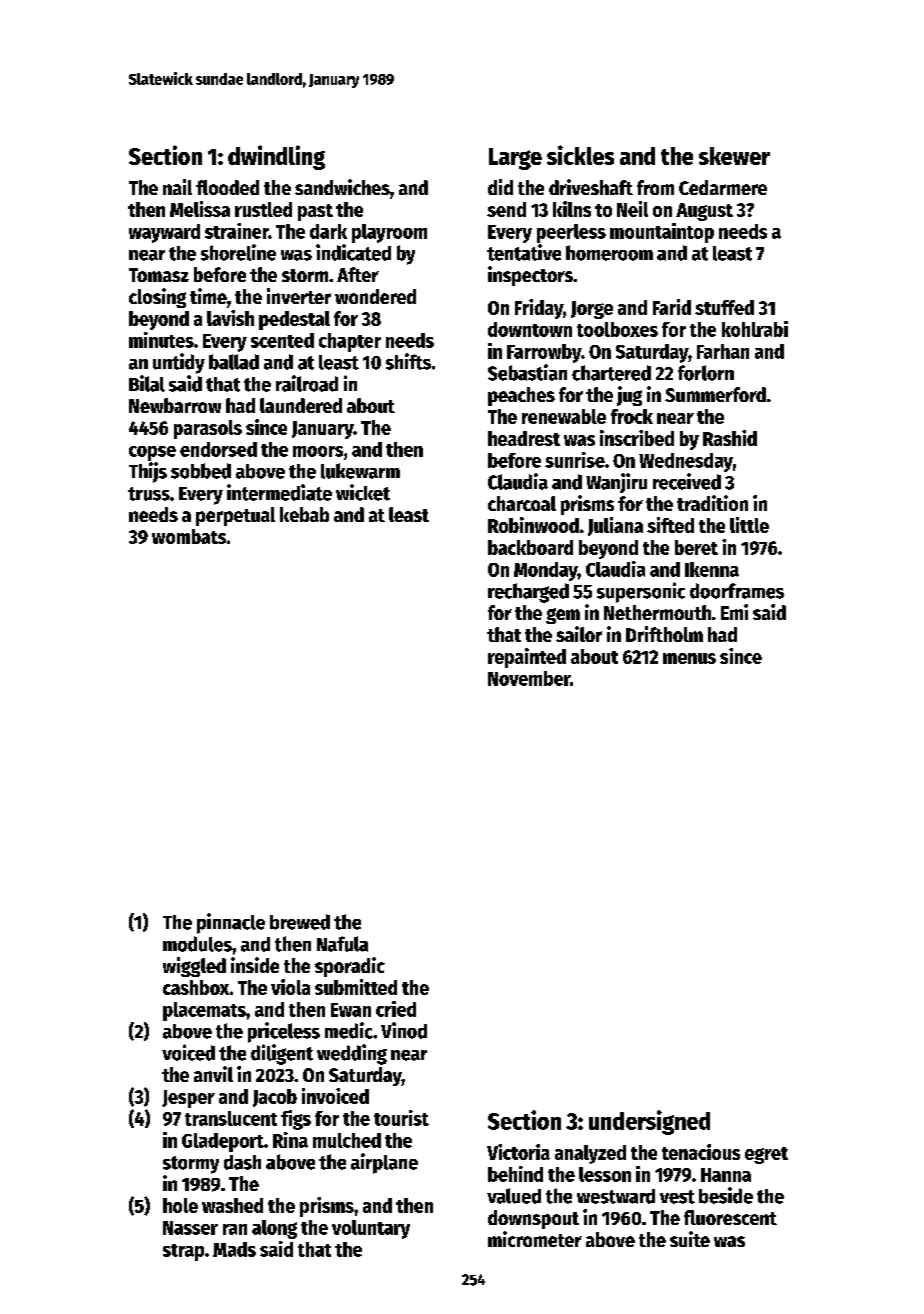 The image size is (924, 1314). Describe the element at coordinates (649, 1122) in the screenshot. I see `undersigned` at that location.
